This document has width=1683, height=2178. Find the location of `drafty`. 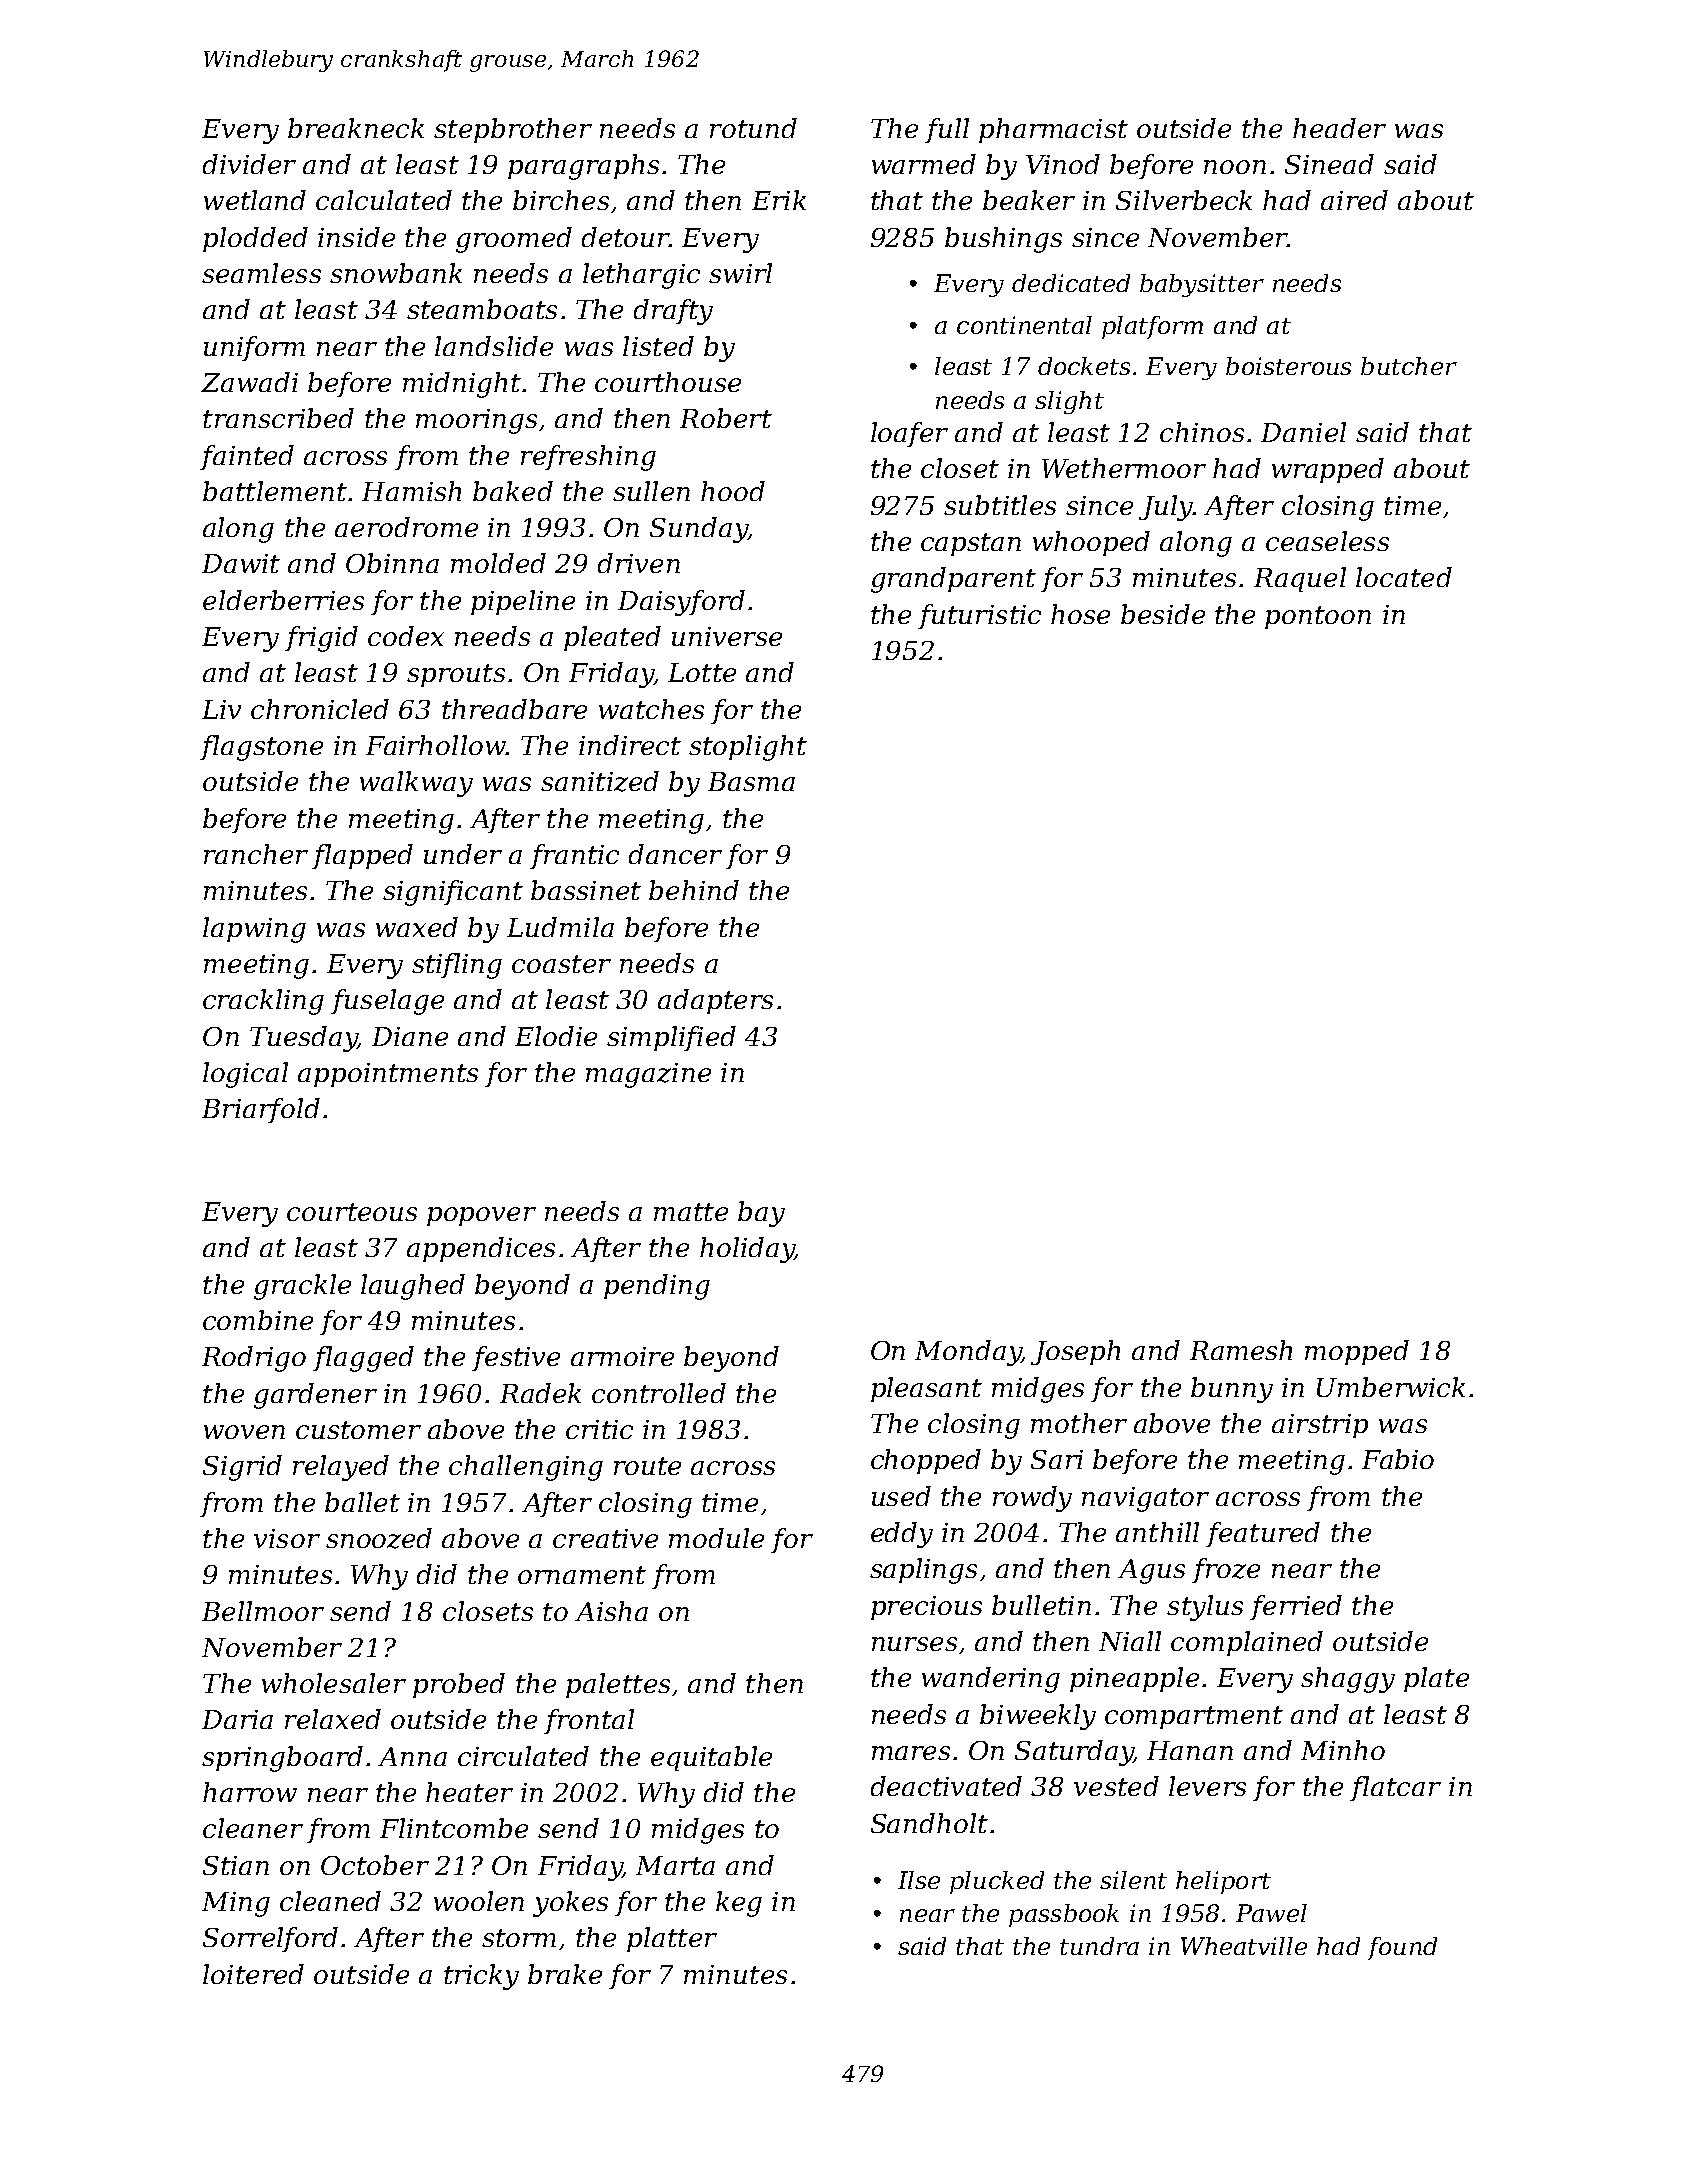

drafty is located at coordinates (673, 312).
